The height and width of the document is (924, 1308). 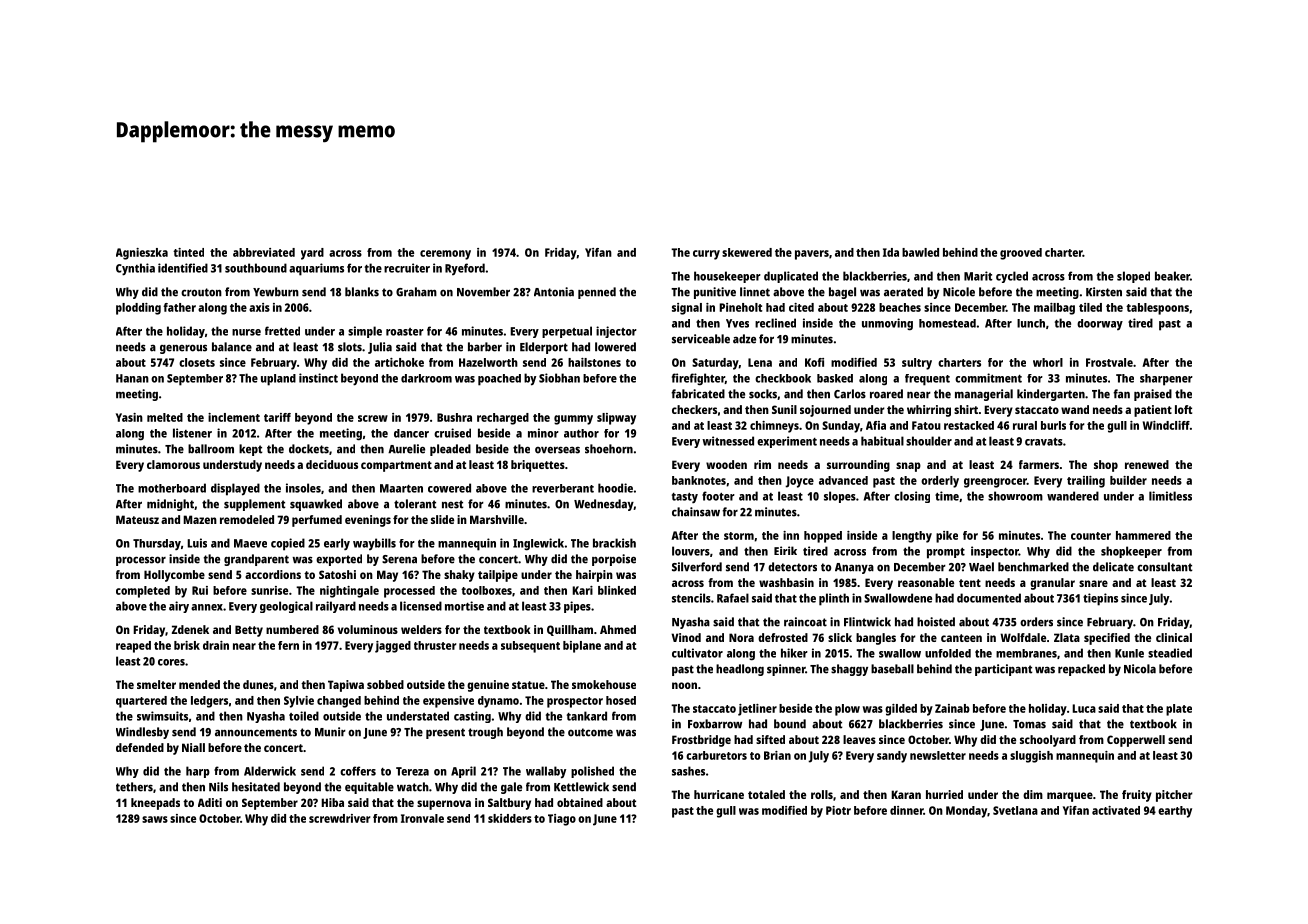 What do you see at coordinates (791, 277) in the document?
I see `duplicated` at bounding box center [791, 277].
